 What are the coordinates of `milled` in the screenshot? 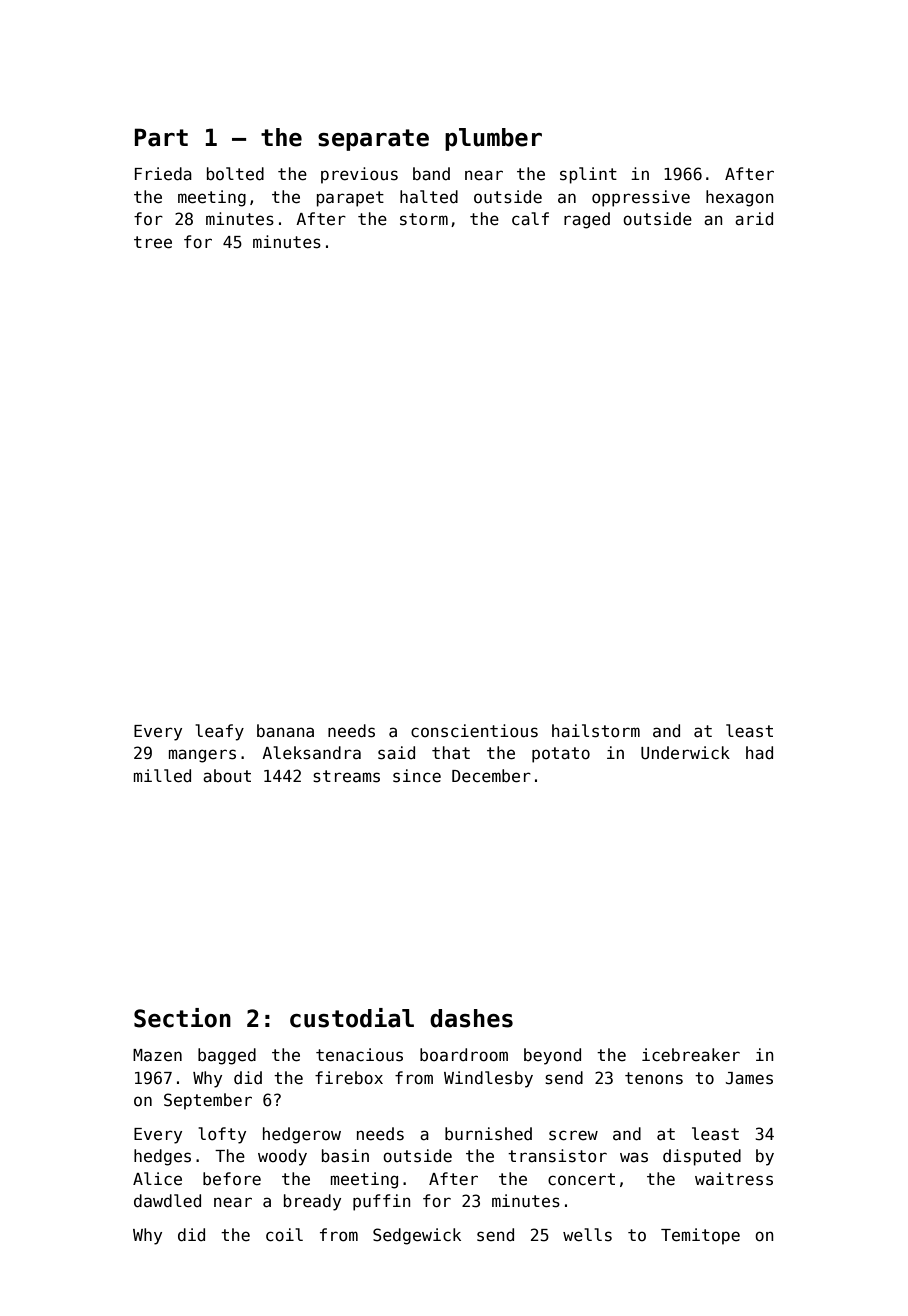 It's located at (162, 776).
